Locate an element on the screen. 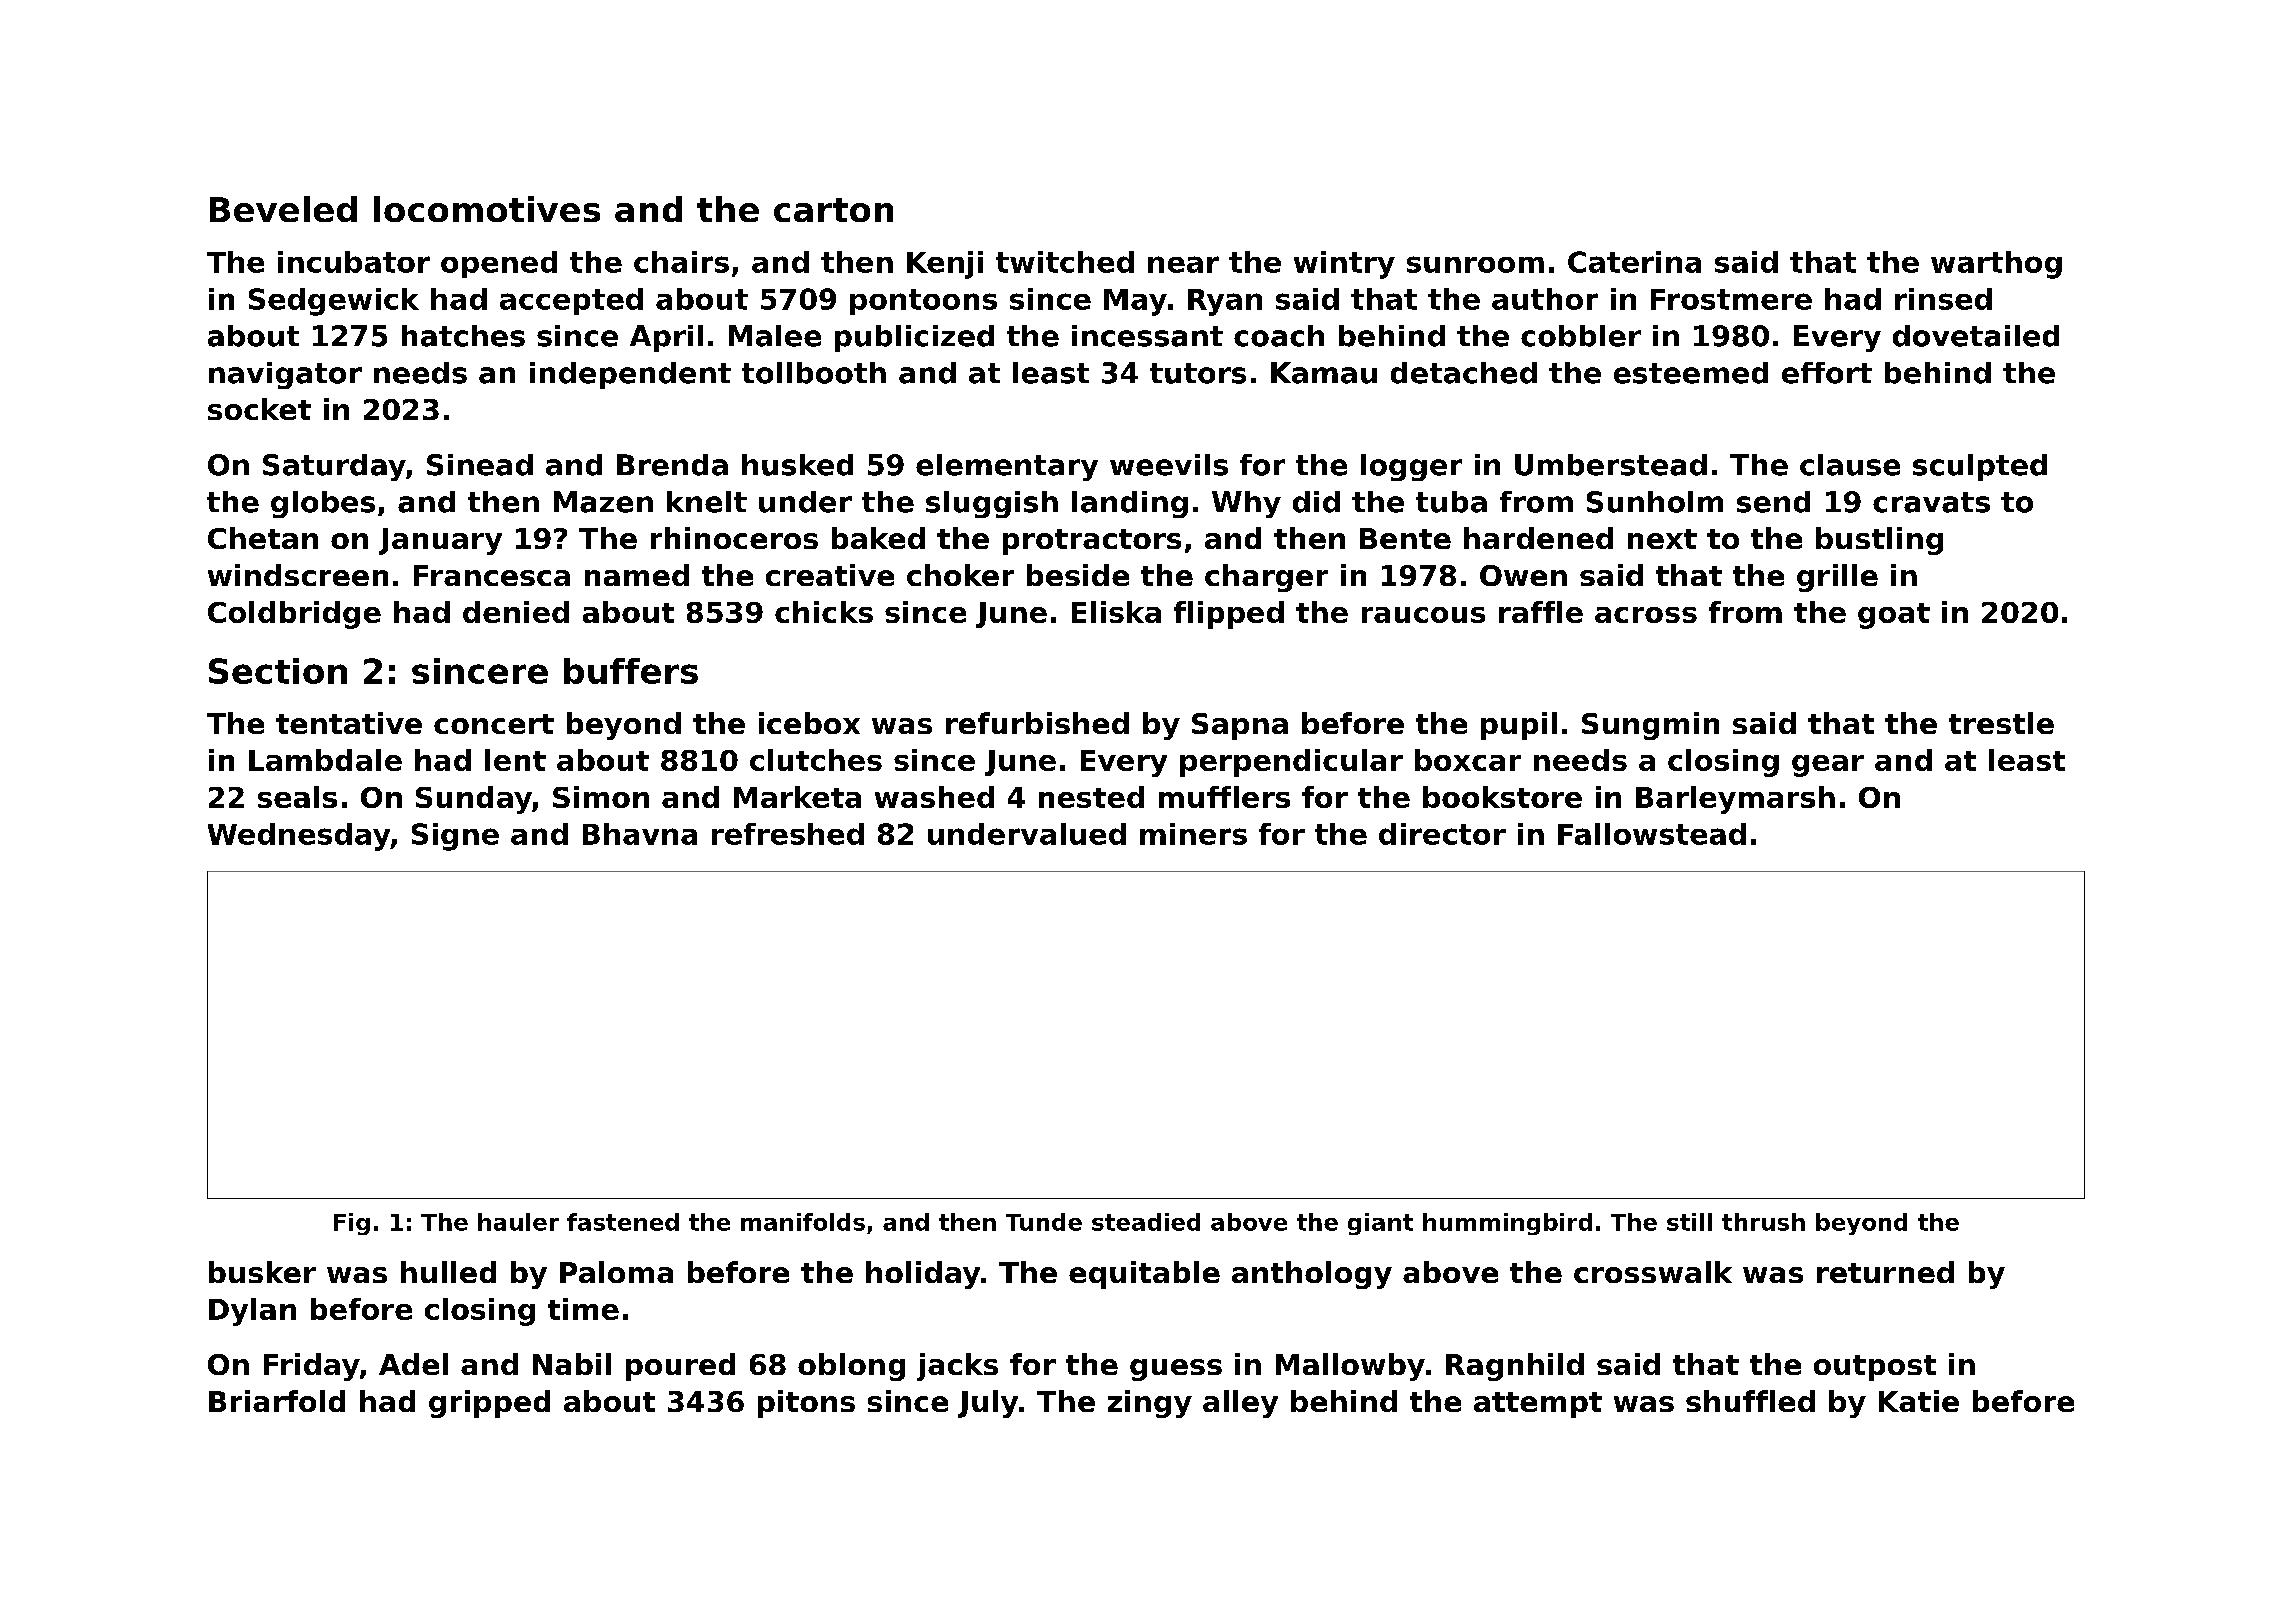 The width and height of the screenshot is (2292, 1620). locomotives is located at coordinates (487, 209).
